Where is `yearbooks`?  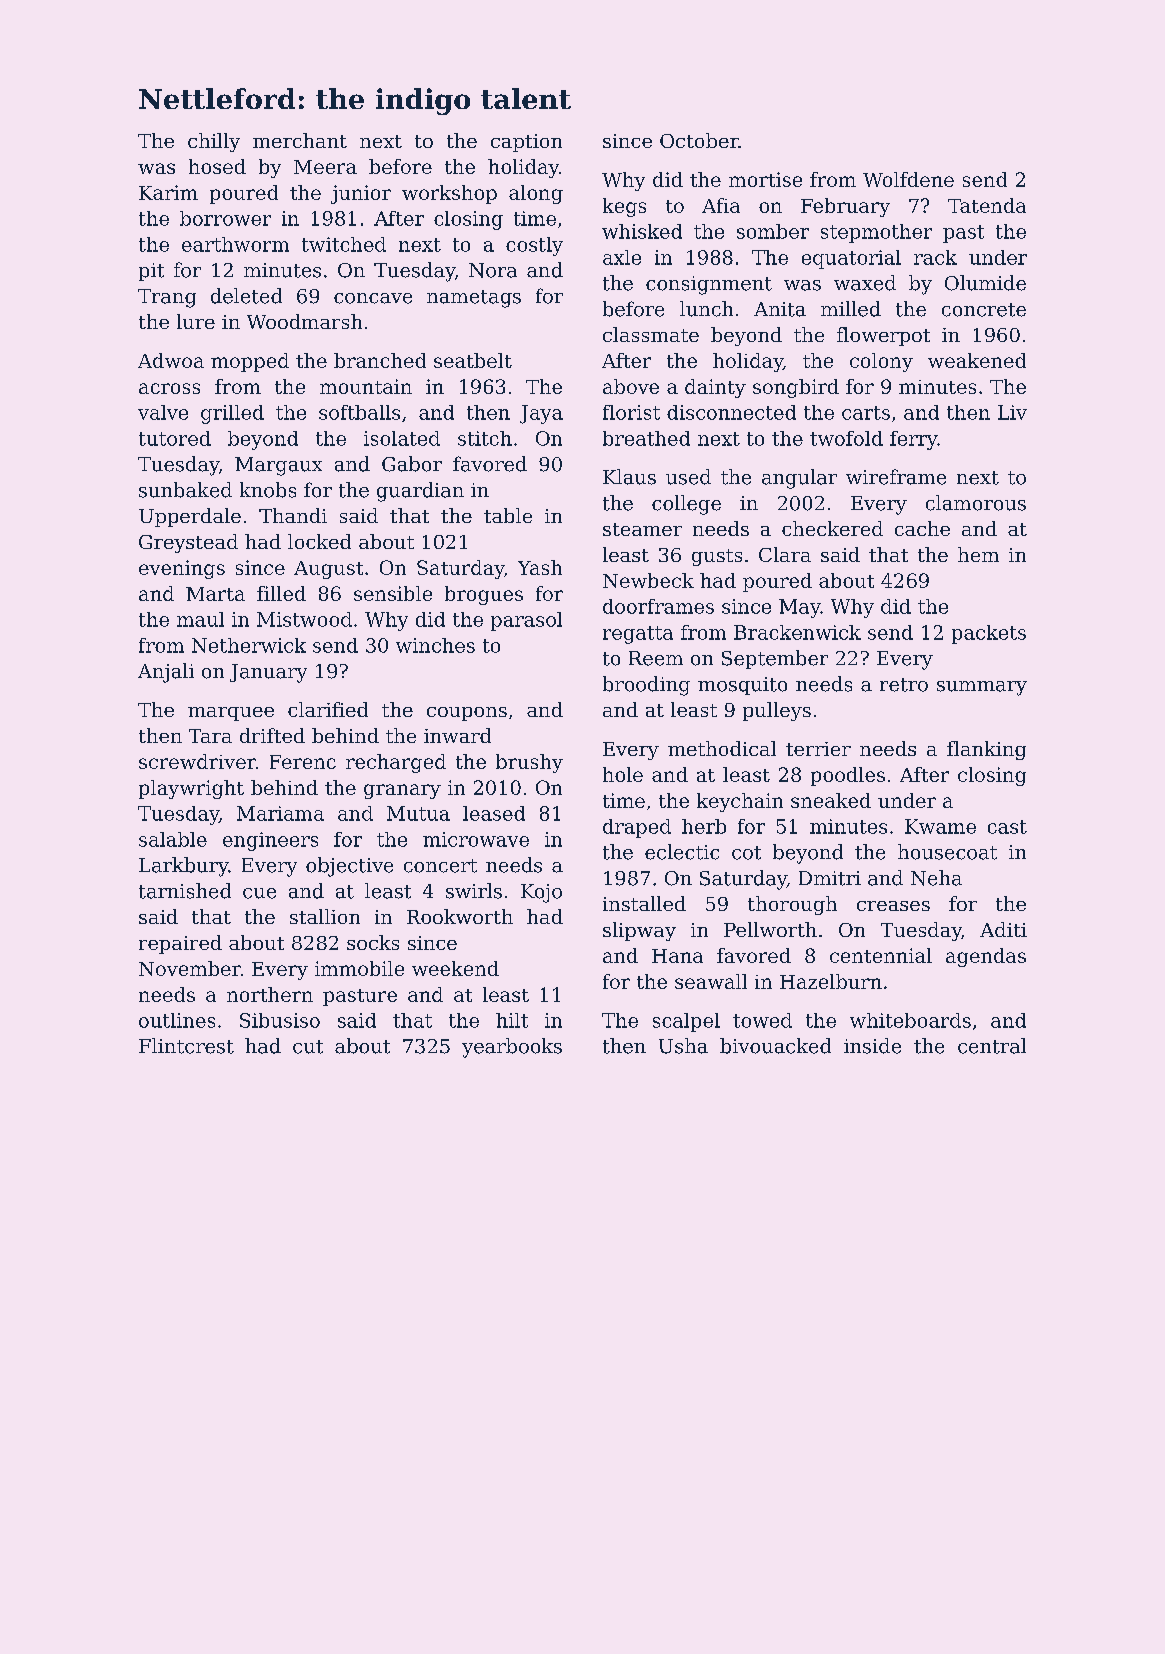
yearbooks is located at coordinates (512, 1048).
